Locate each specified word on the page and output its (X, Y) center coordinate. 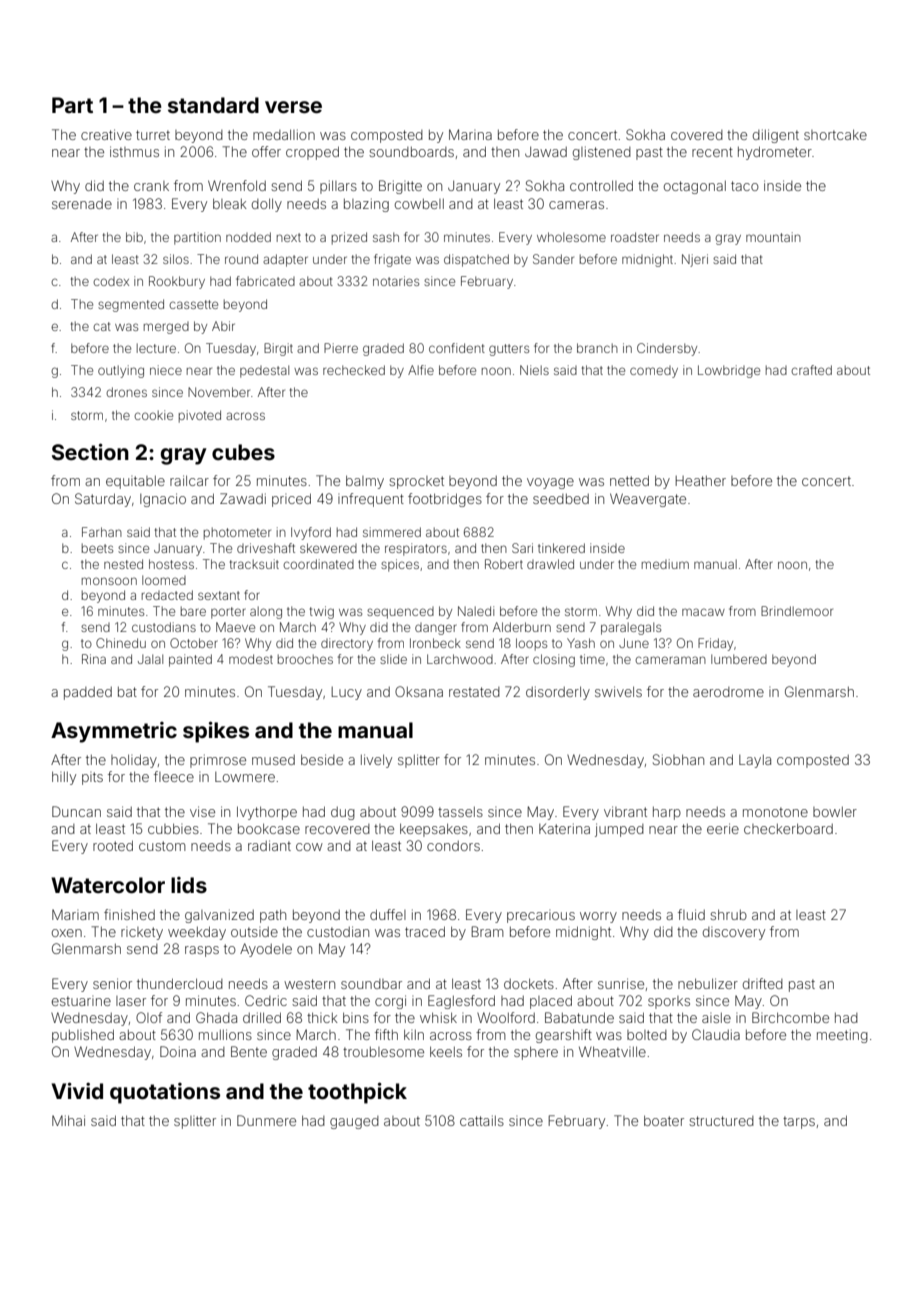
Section (90, 451)
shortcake (835, 134)
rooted (113, 845)
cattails (482, 1120)
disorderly (558, 693)
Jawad (546, 151)
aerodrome (728, 692)
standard (213, 105)
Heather (700, 481)
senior (112, 983)
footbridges (445, 500)
